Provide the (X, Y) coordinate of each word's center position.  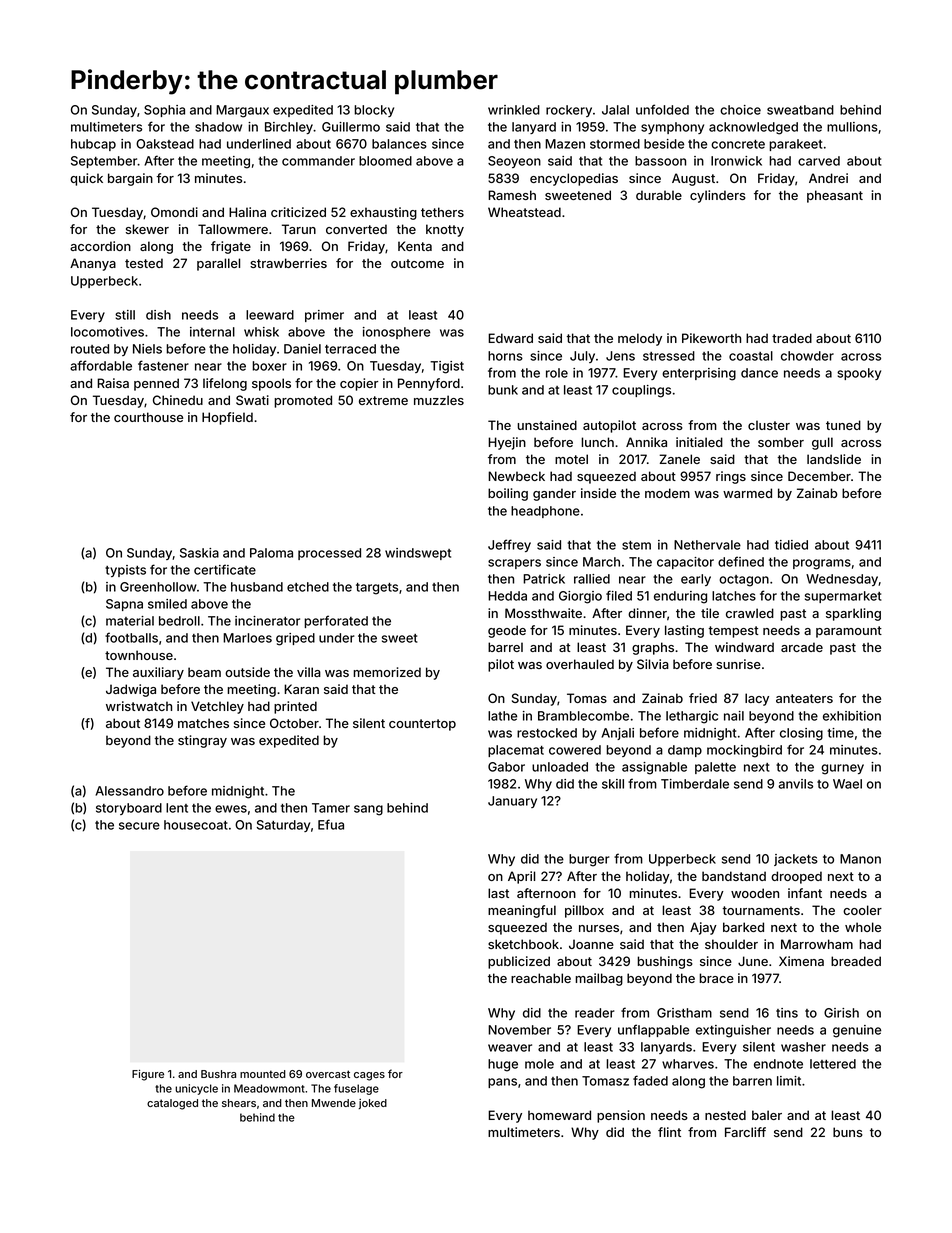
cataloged (172, 1104)
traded (792, 338)
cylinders (718, 196)
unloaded (560, 767)
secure (139, 826)
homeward (559, 1115)
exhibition (852, 716)
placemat (516, 751)
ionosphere (396, 333)
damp (685, 751)
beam (204, 672)
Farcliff (745, 1132)
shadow (218, 127)
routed (90, 349)
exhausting (383, 213)
